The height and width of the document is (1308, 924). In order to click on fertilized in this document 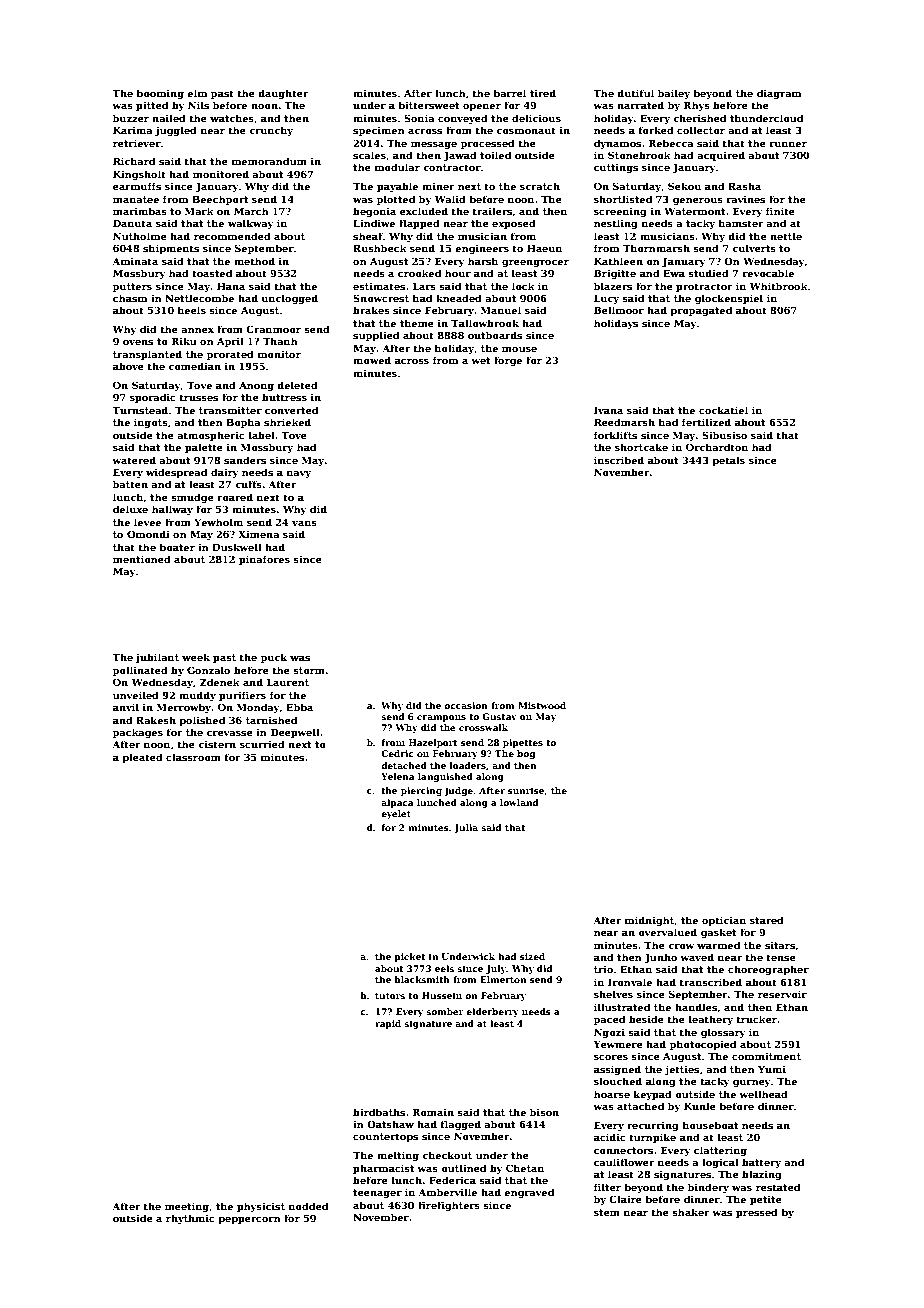, I will do `click(706, 422)`.
